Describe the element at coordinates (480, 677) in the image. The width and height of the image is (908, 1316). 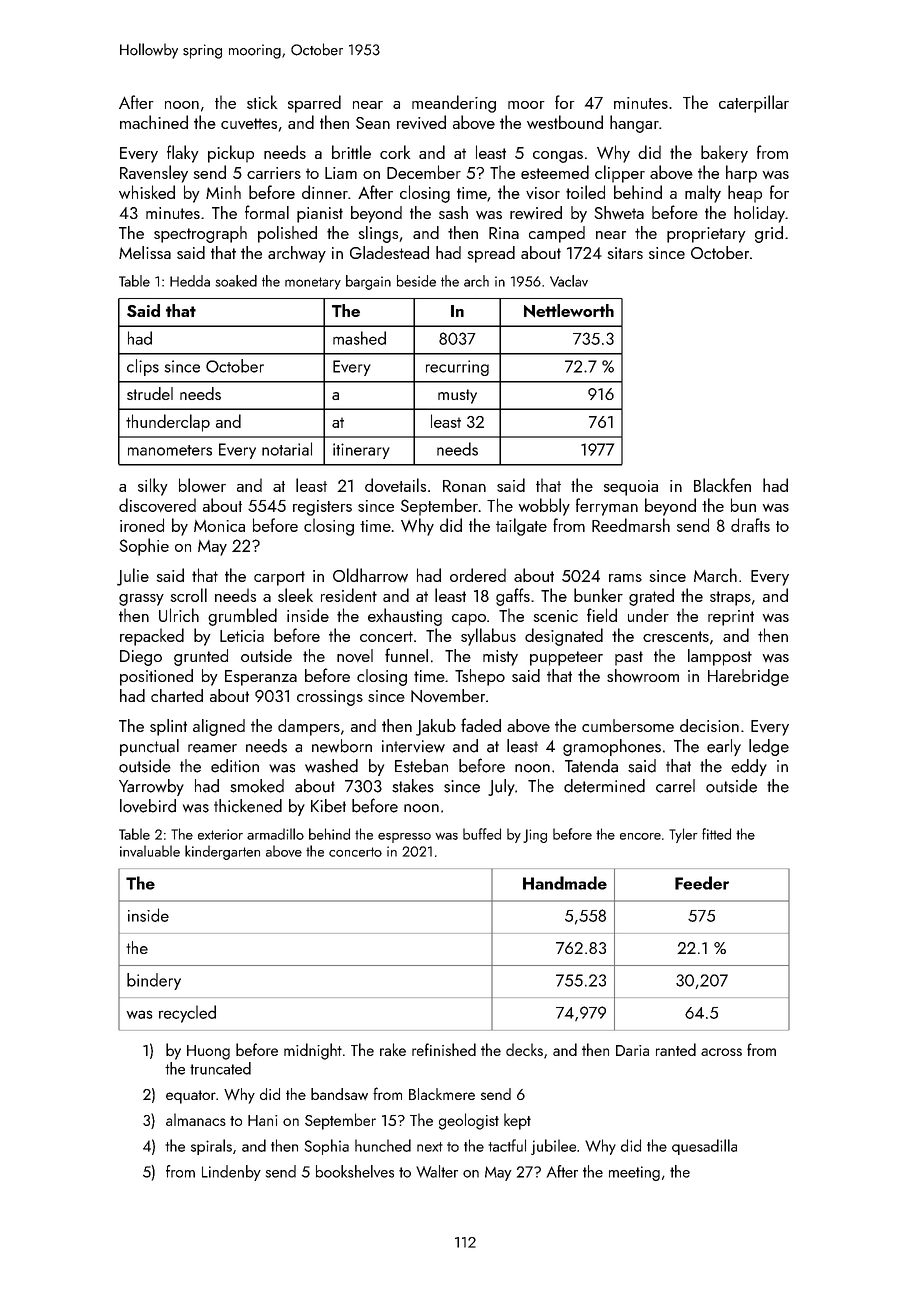
I see `Tshepo` at that location.
